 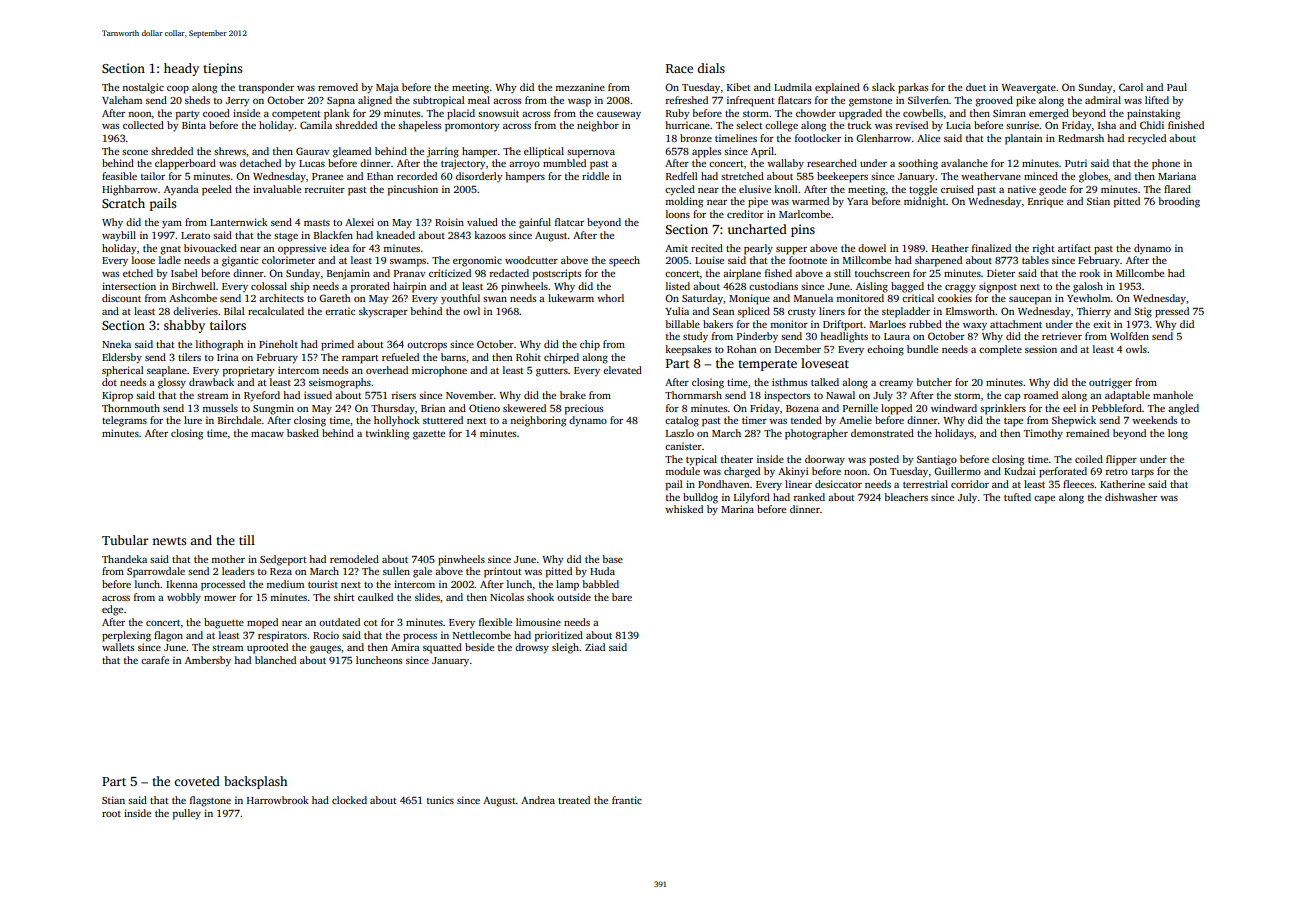 I want to click on frantic, so click(x=627, y=800).
